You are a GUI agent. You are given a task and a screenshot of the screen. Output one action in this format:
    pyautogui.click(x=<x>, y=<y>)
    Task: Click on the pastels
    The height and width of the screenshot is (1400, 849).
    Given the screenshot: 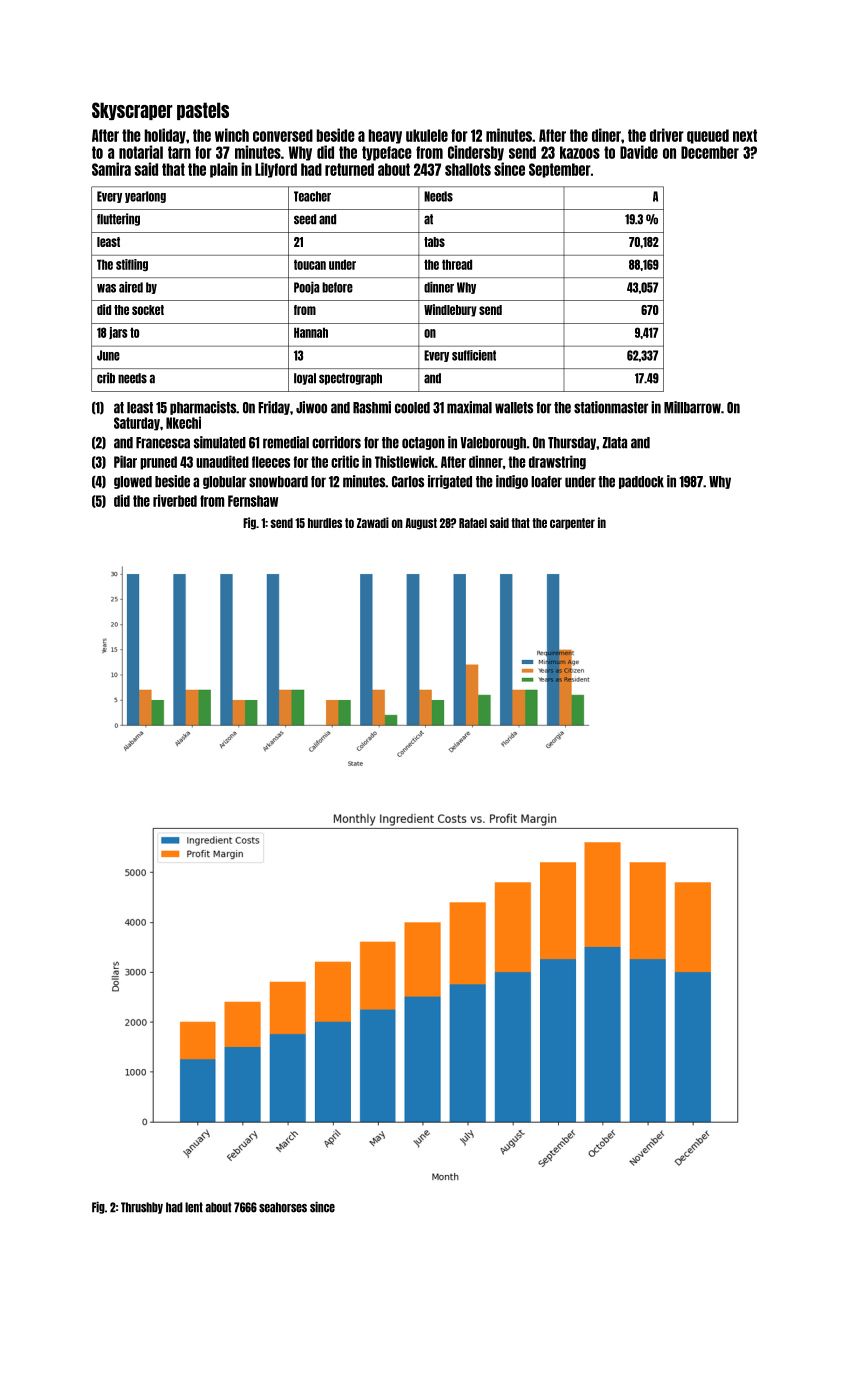 What is the action you would take?
    pyautogui.click(x=203, y=111)
